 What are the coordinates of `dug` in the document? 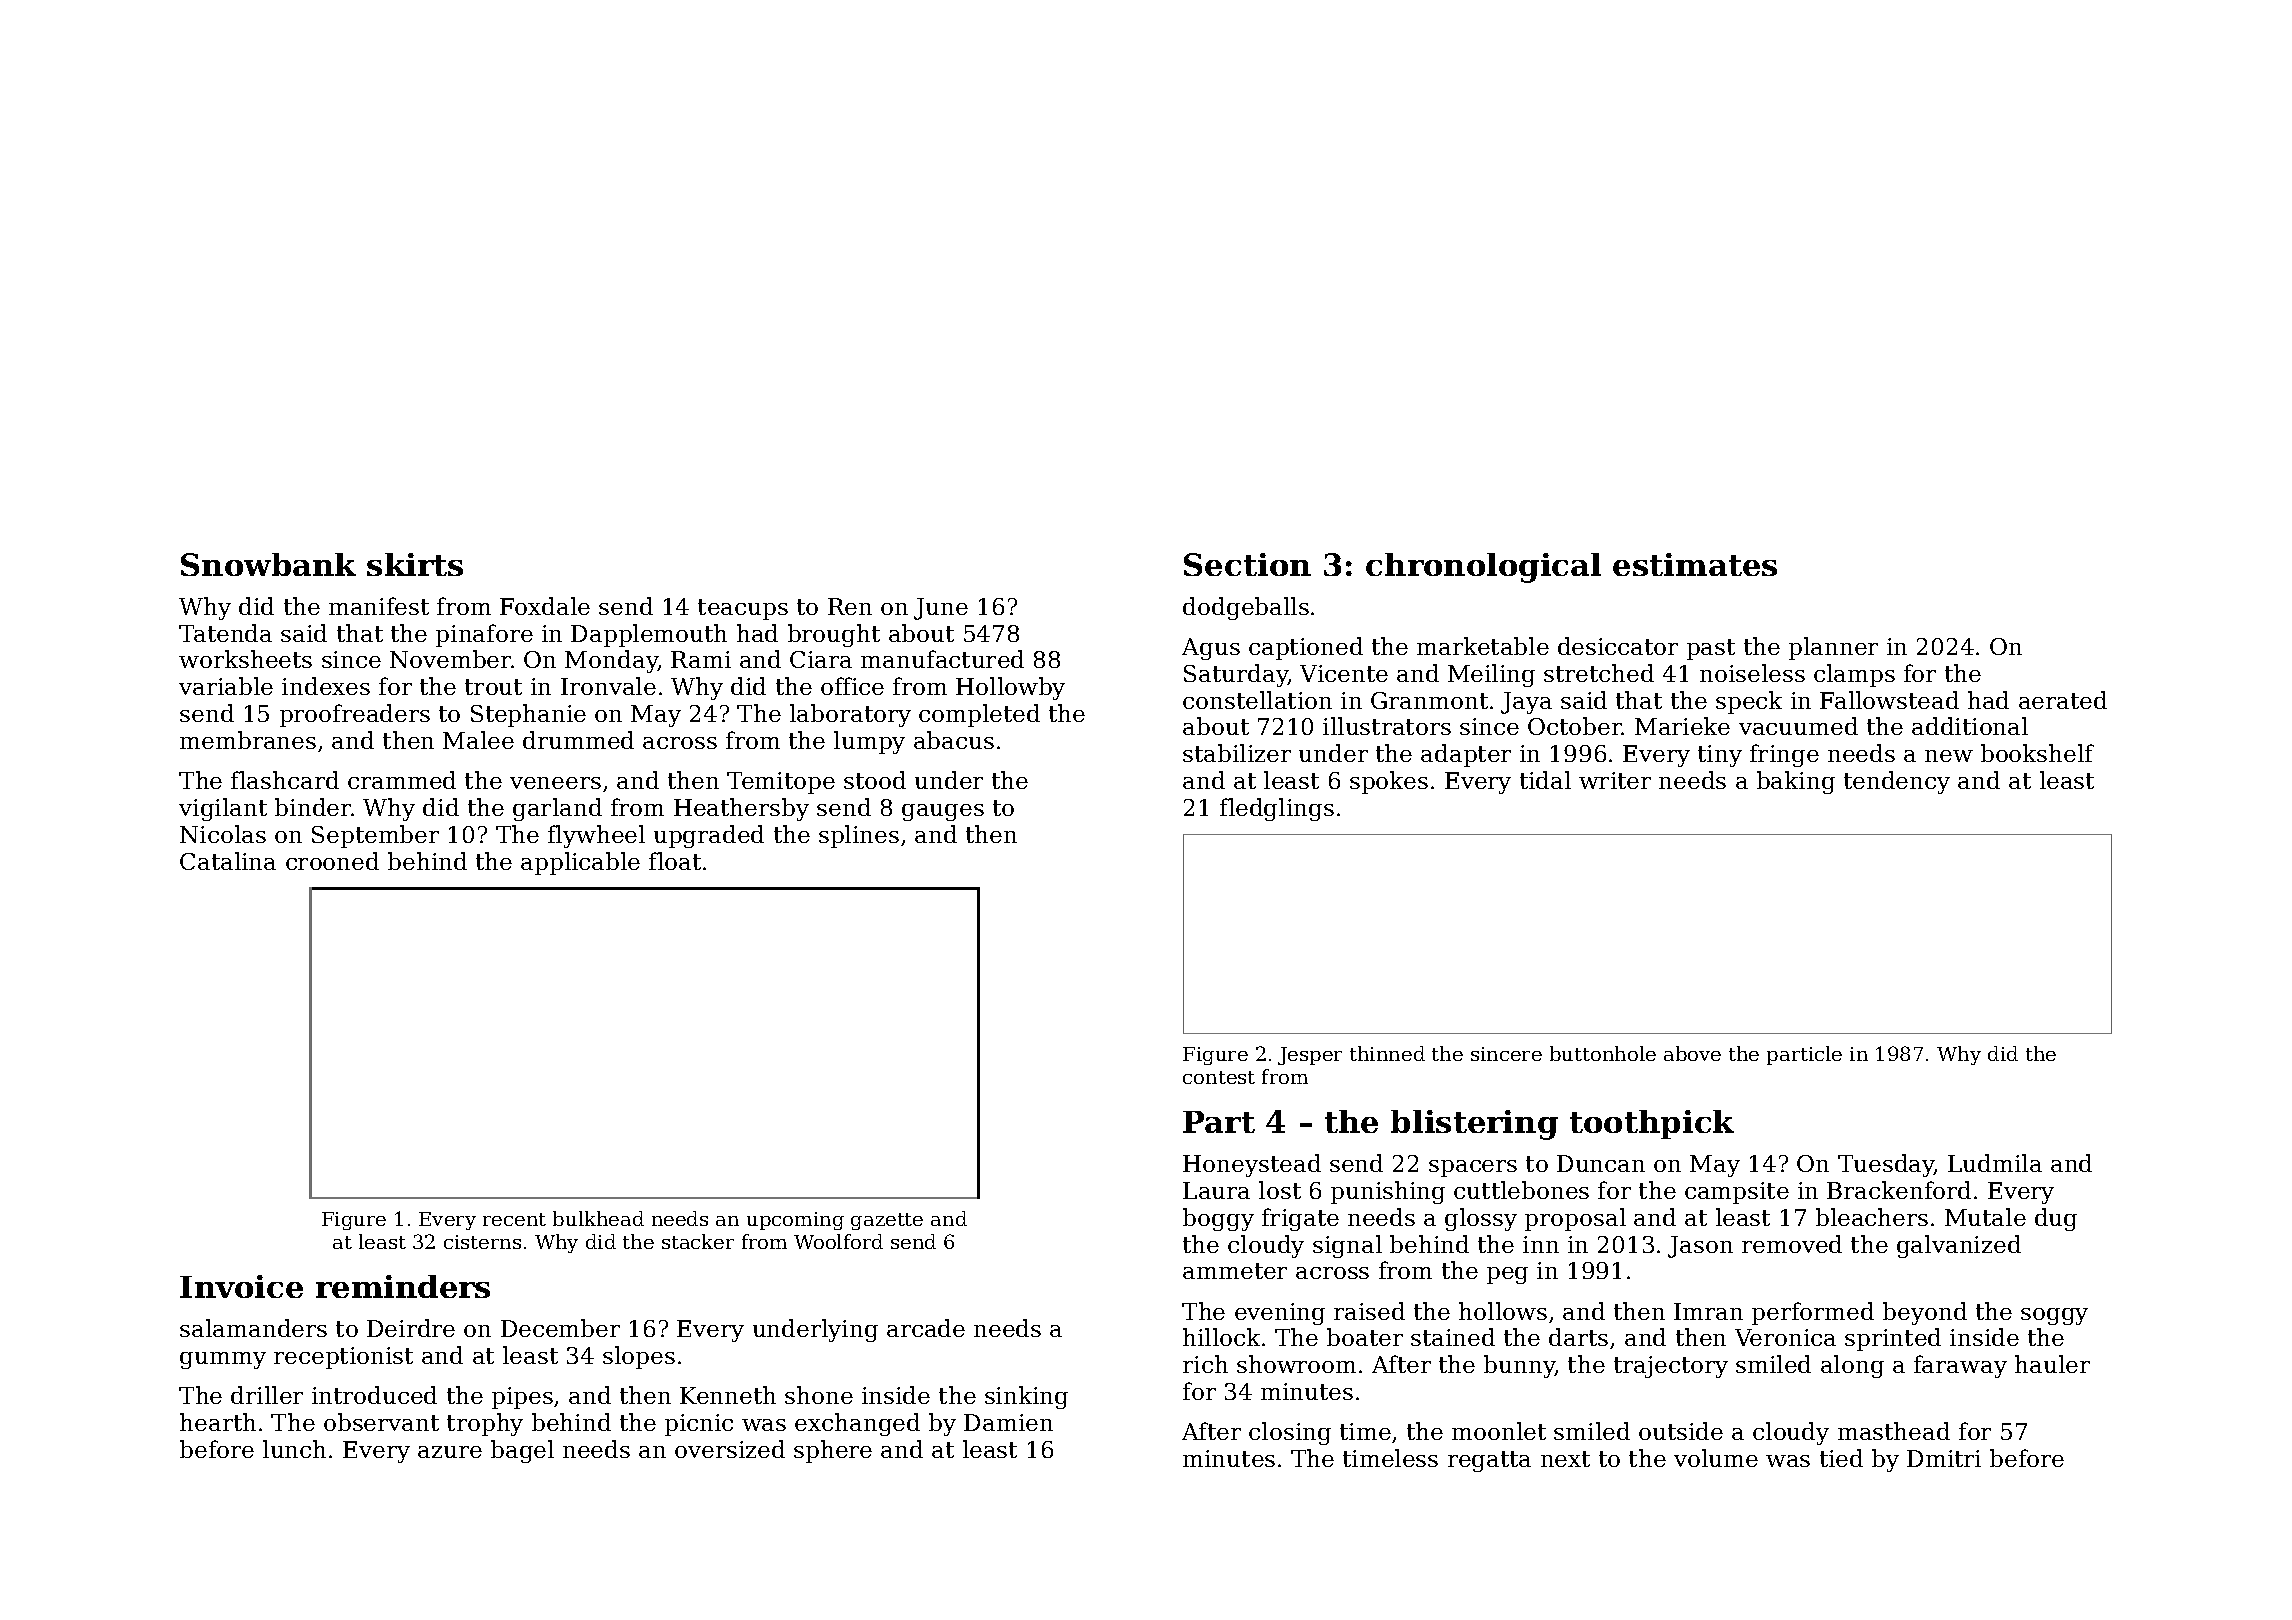 It's located at (2056, 1219).
